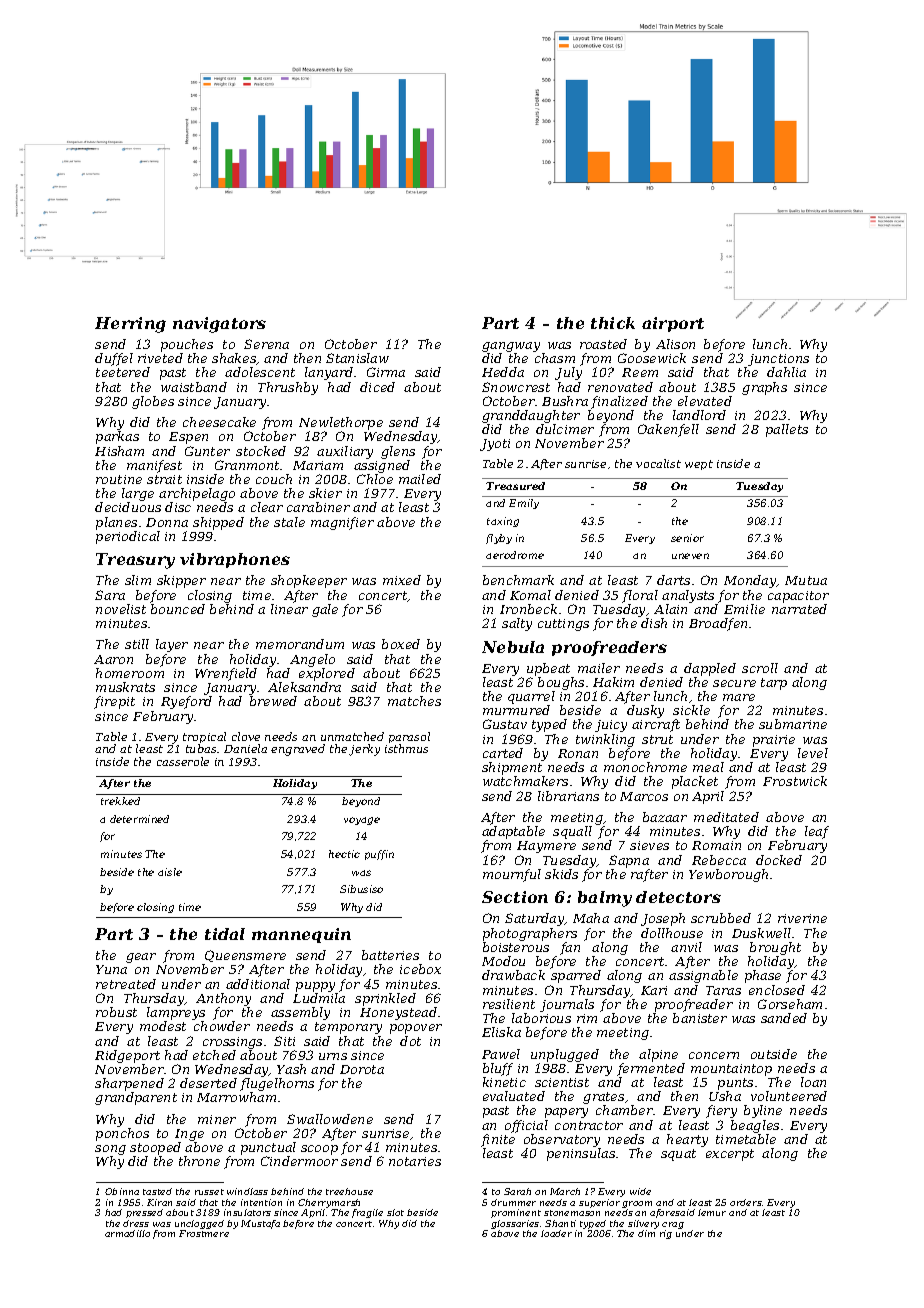 The height and width of the image is (1308, 924). Describe the element at coordinates (703, 976) in the image. I see `assignable` at that location.
